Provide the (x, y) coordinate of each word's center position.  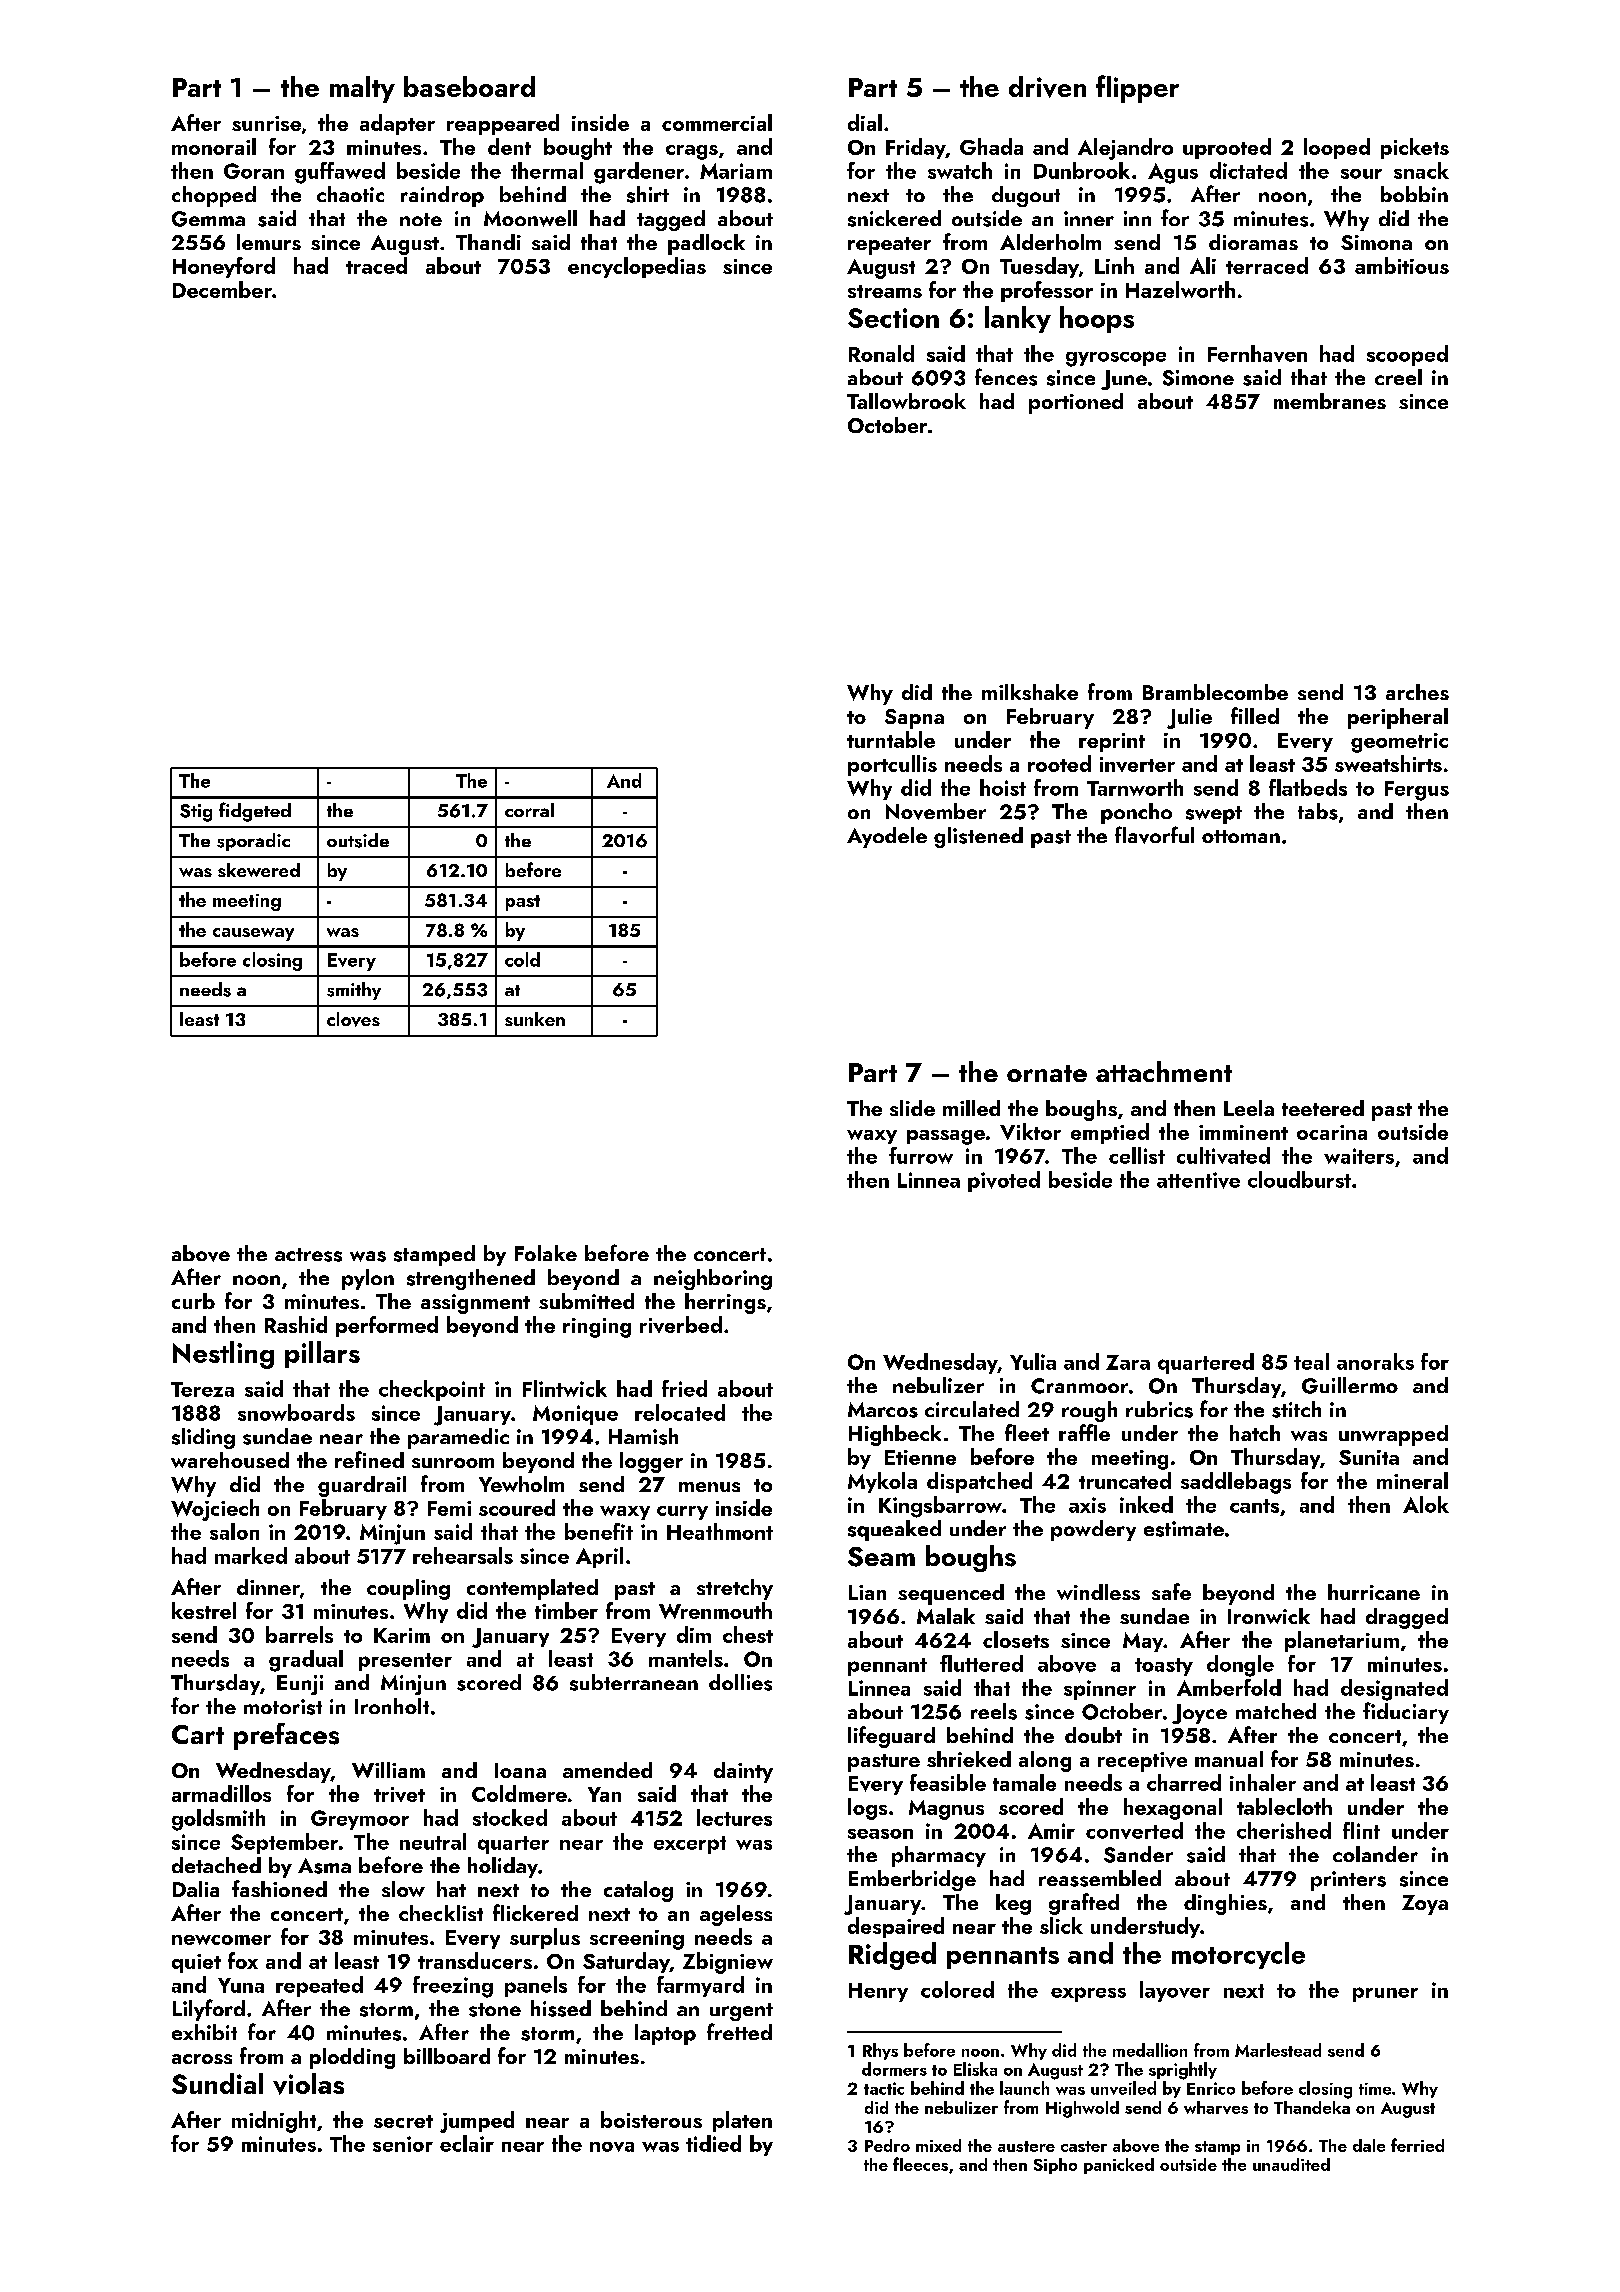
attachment (1164, 1071)
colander (1375, 1854)
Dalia (196, 1889)
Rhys (880, 2051)
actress (308, 1255)
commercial (717, 122)
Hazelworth (1180, 289)
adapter (397, 124)
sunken (535, 1019)
